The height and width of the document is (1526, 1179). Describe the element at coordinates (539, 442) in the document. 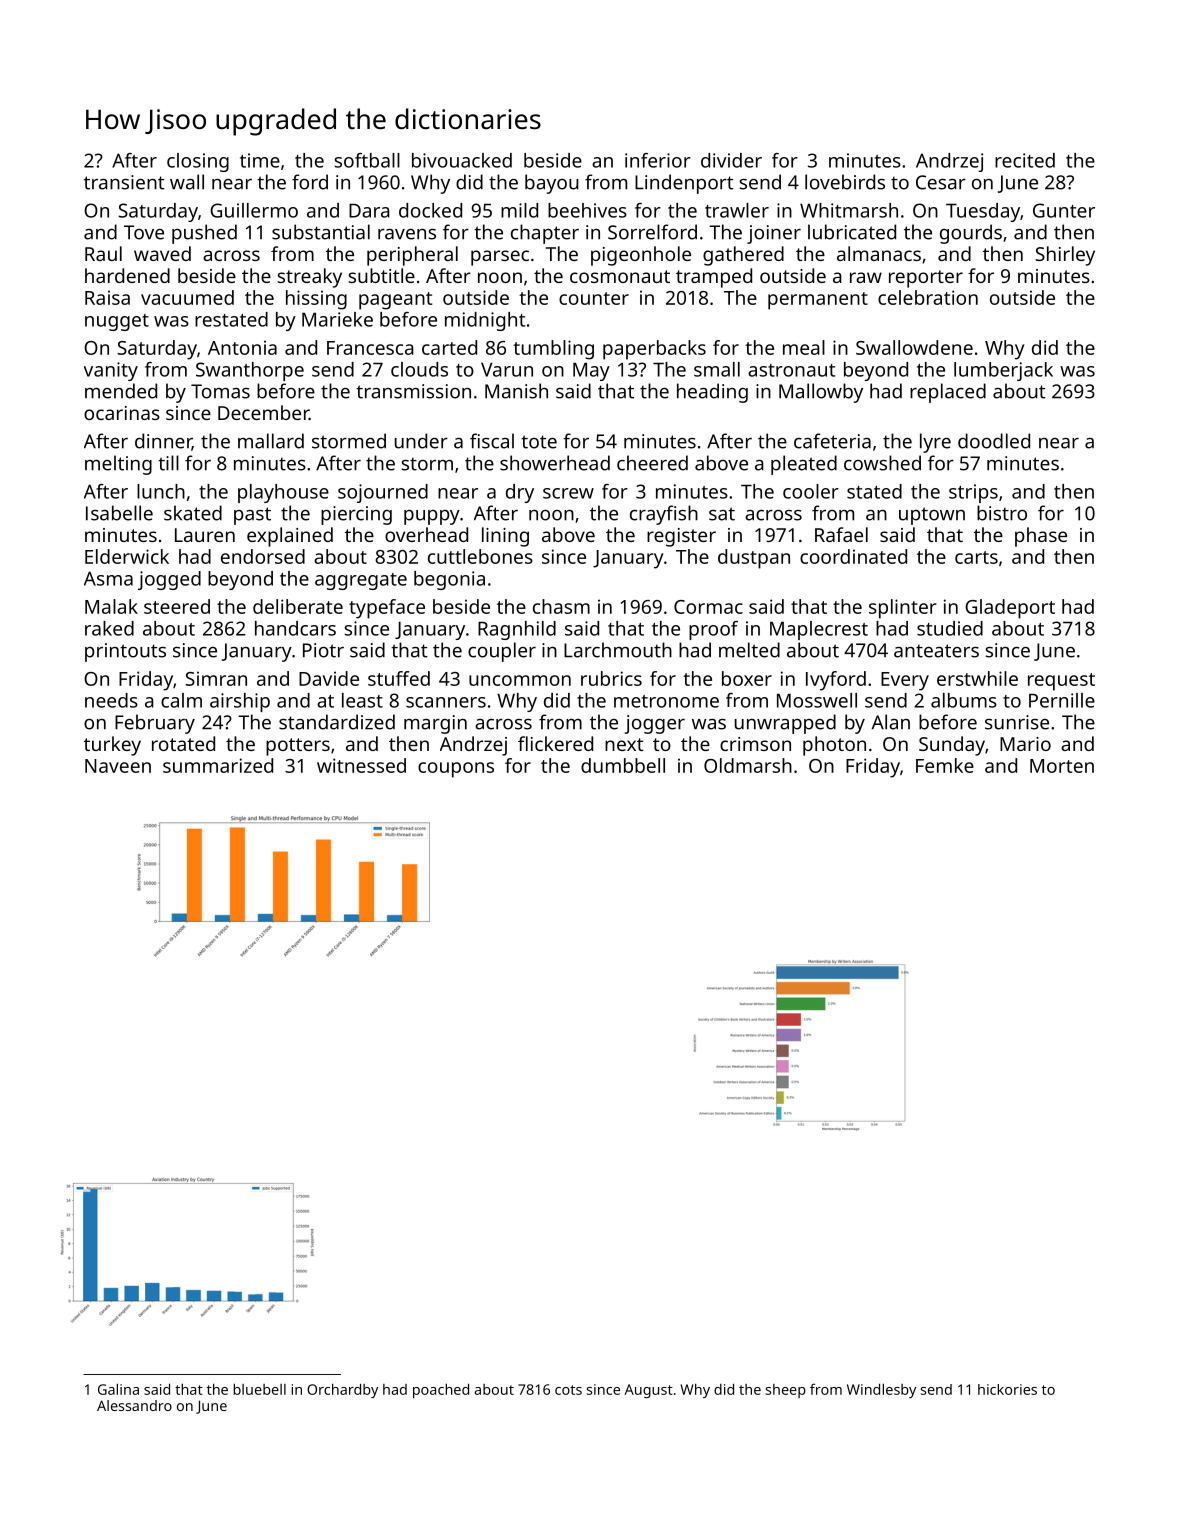

I see `tote` at that location.
